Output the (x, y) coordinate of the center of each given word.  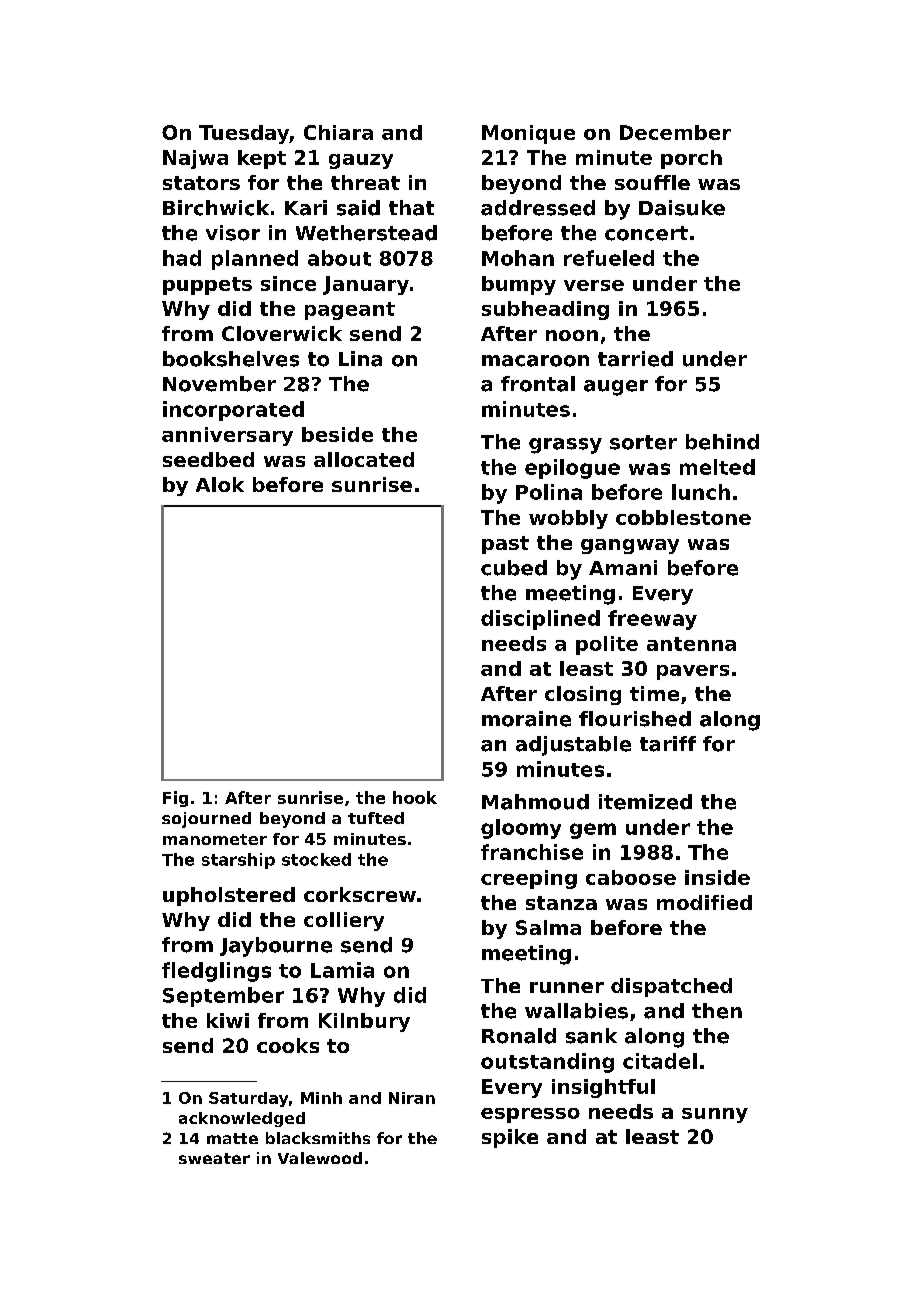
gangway (630, 546)
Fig (175, 799)
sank (591, 1036)
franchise (532, 852)
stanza (561, 903)
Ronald (519, 1036)
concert (646, 233)
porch (691, 159)
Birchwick (216, 208)
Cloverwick (282, 333)
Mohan (518, 258)
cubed (514, 568)
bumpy (519, 285)
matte (232, 1138)
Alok (220, 484)
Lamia (342, 970)
